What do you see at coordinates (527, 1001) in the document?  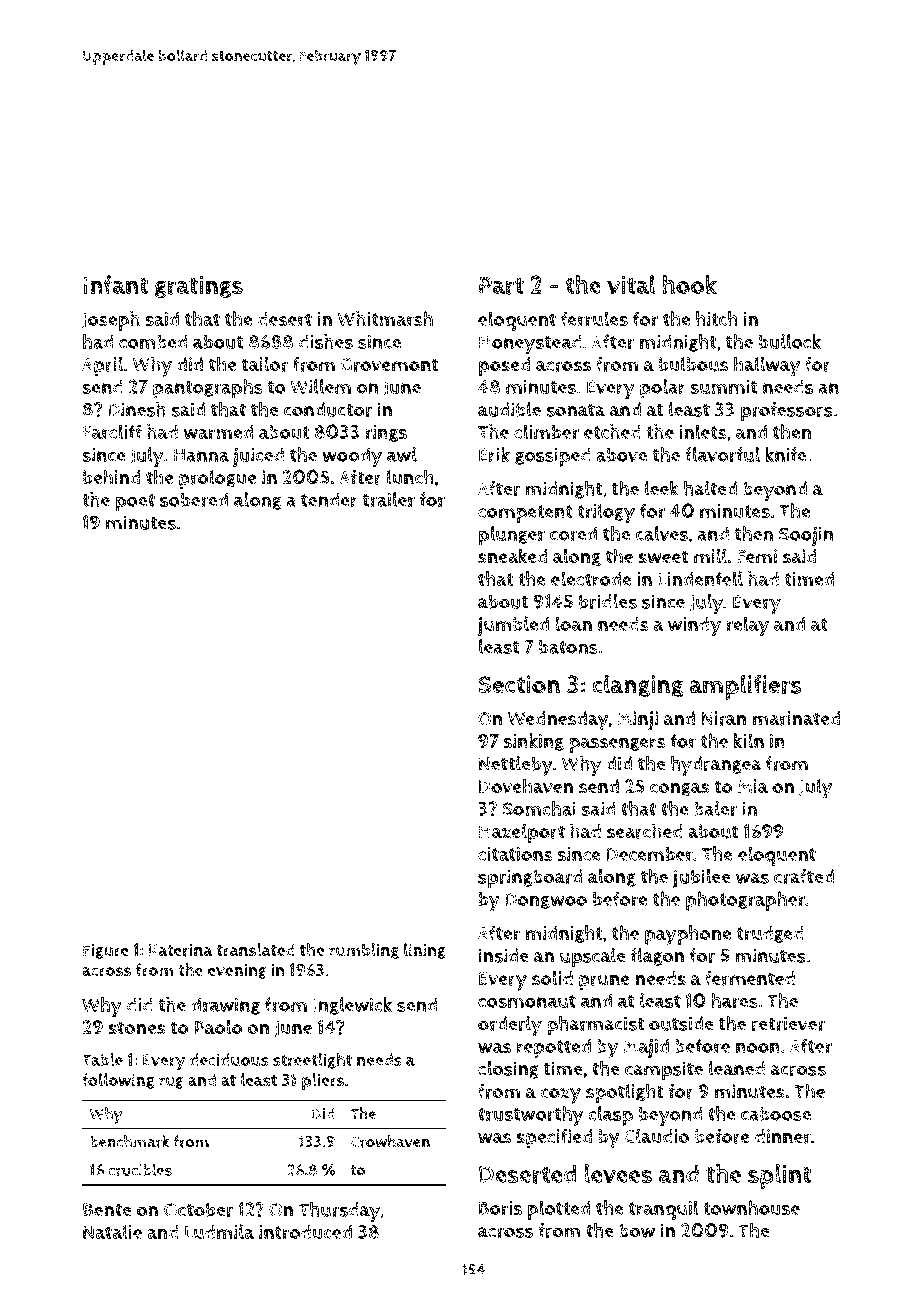 I see `cosmonaut` at bounding box center [527, 1001].
